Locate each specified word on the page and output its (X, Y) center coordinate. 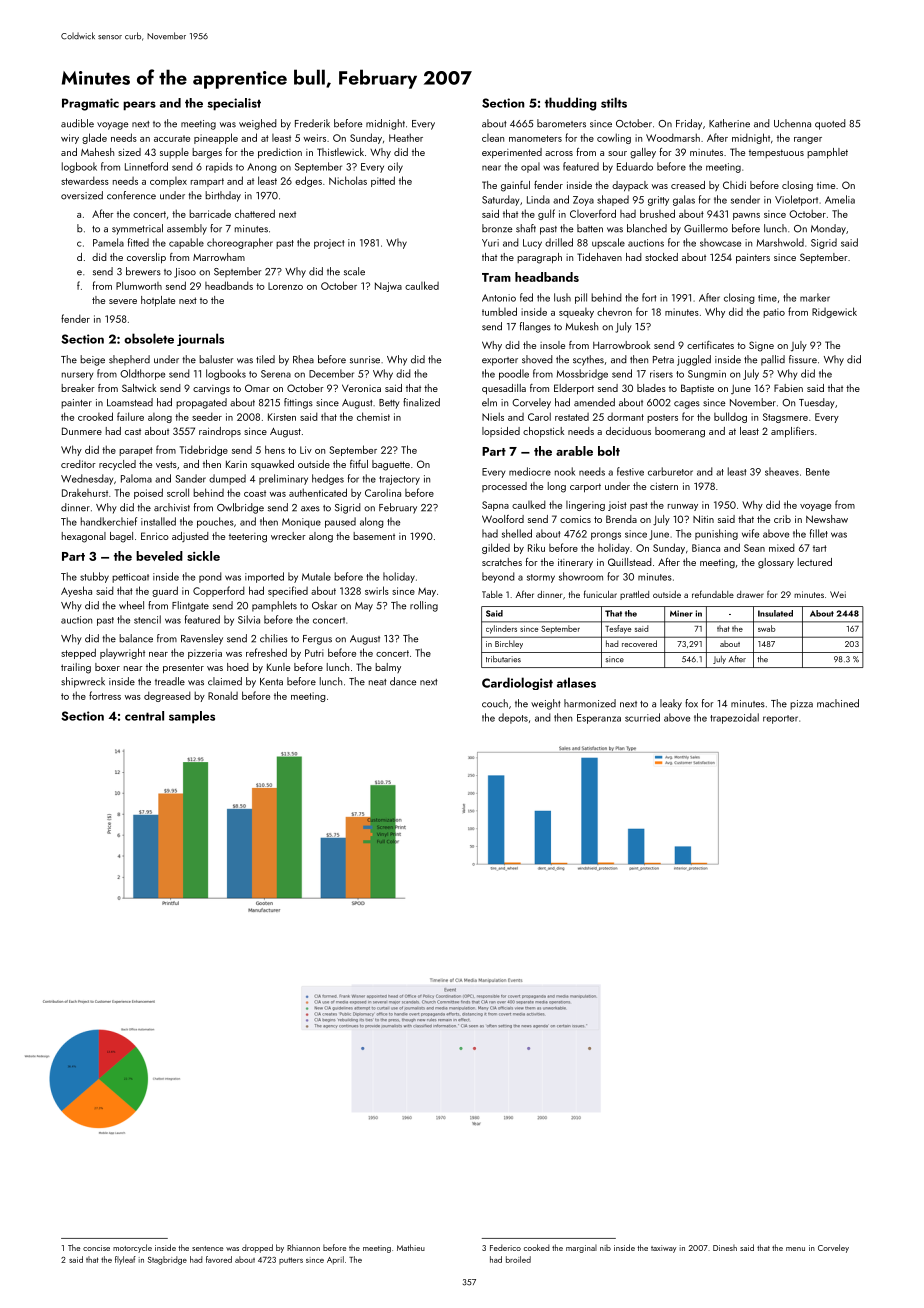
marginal (581, 1249)
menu (795, 1249)
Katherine (729, 123)
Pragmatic (90, 104)
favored (219, 1259)
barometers (561, 123)
